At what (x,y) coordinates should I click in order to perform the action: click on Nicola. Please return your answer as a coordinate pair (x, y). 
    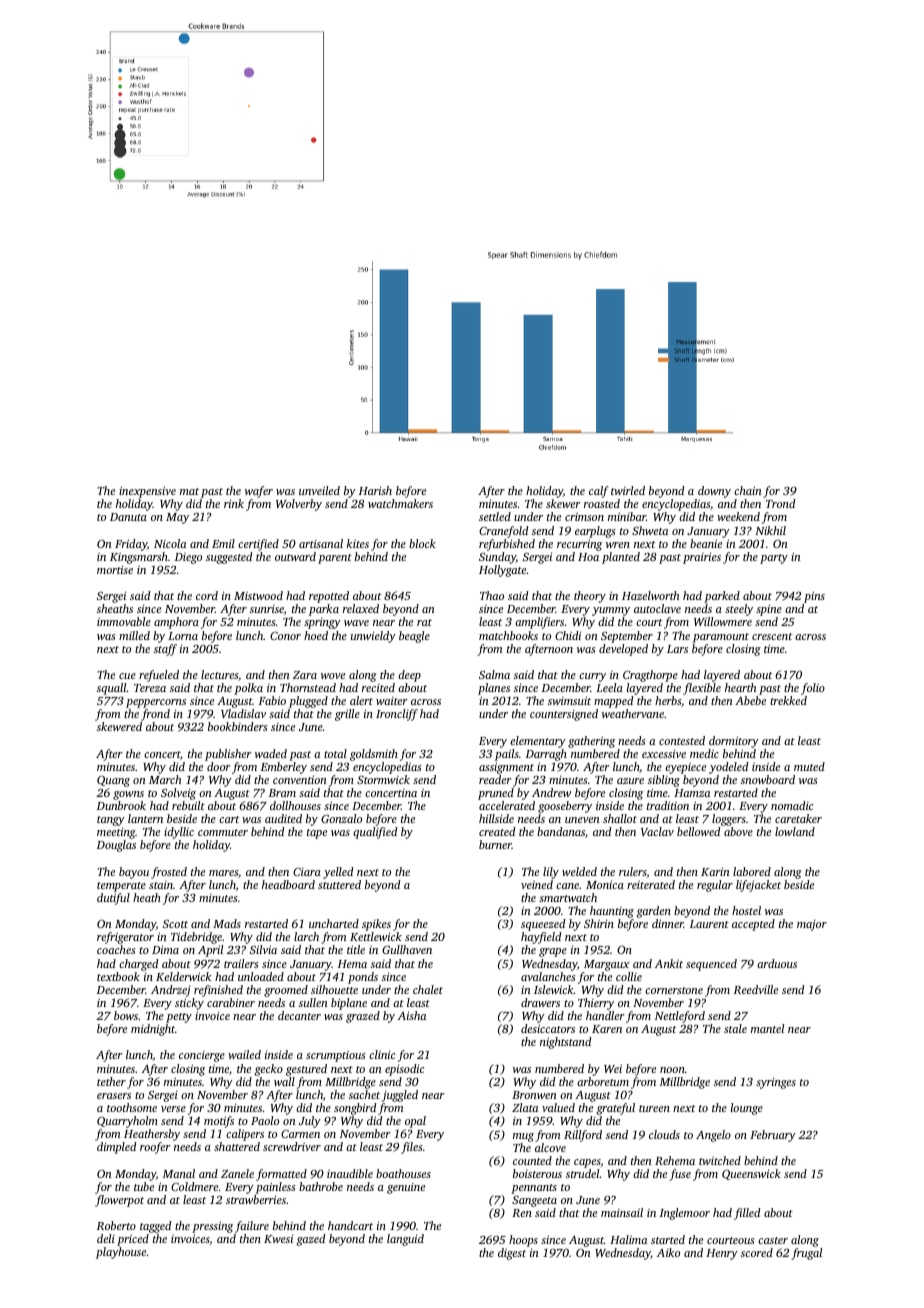
    Looking at the image, I should click on (170, 543).
